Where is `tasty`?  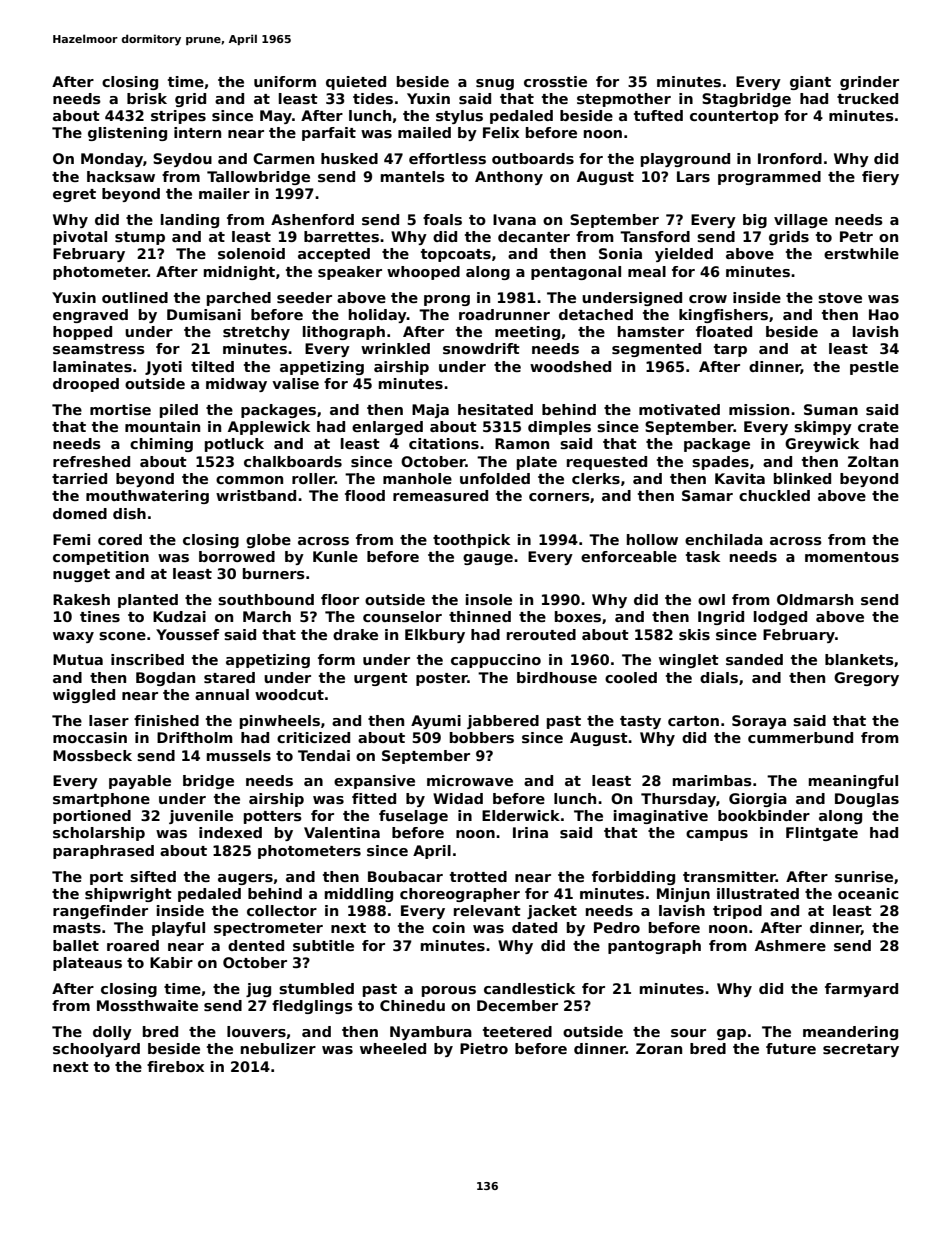
tasty is located at coordinates (640, 722).
